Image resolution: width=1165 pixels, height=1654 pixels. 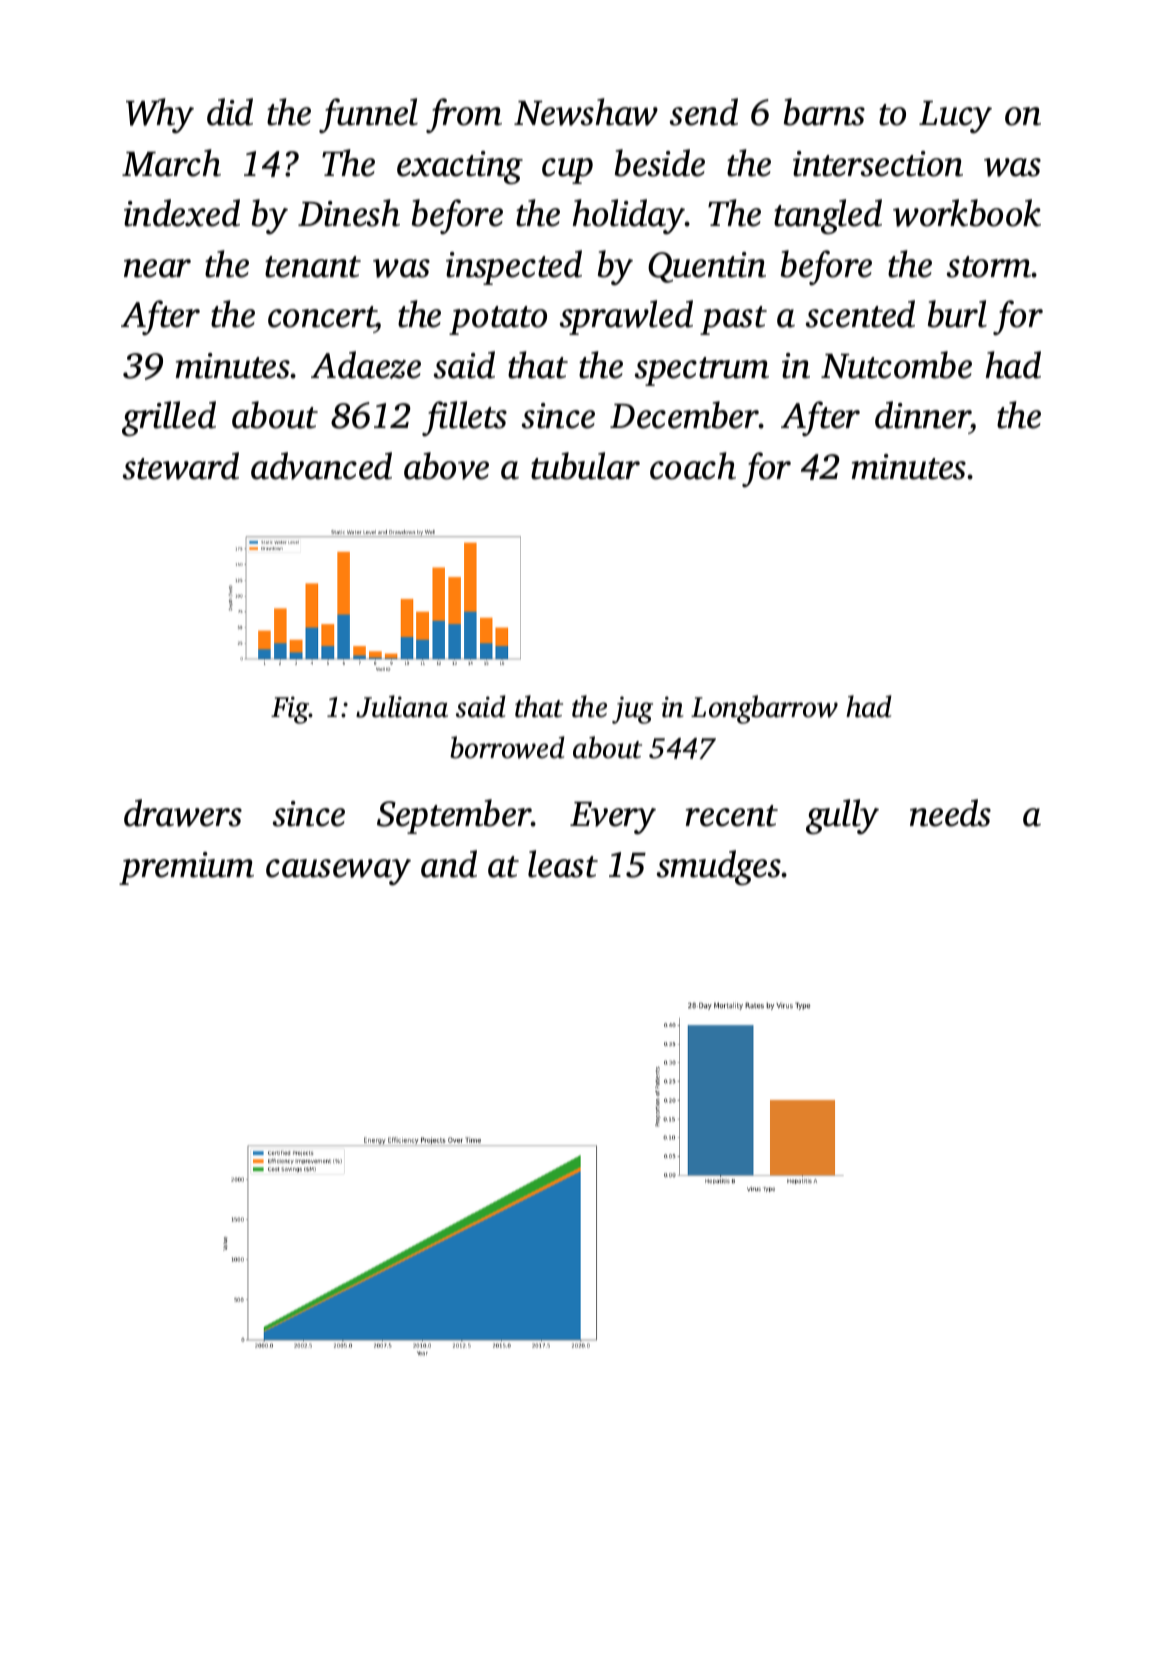 I want to click on tubular, so click(x=585, y=466).
